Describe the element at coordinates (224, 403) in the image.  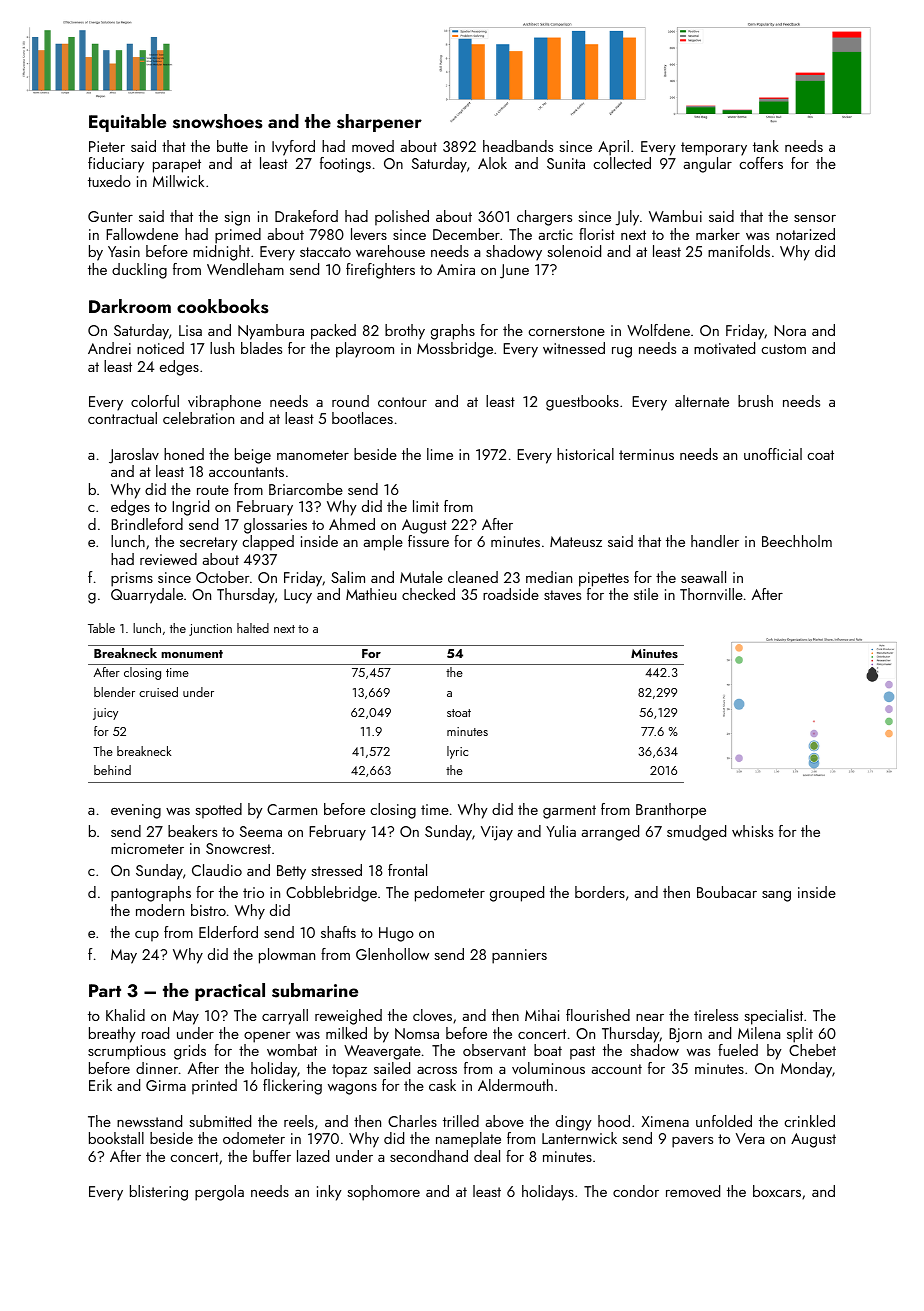
I see `vibraphone` at that location.
